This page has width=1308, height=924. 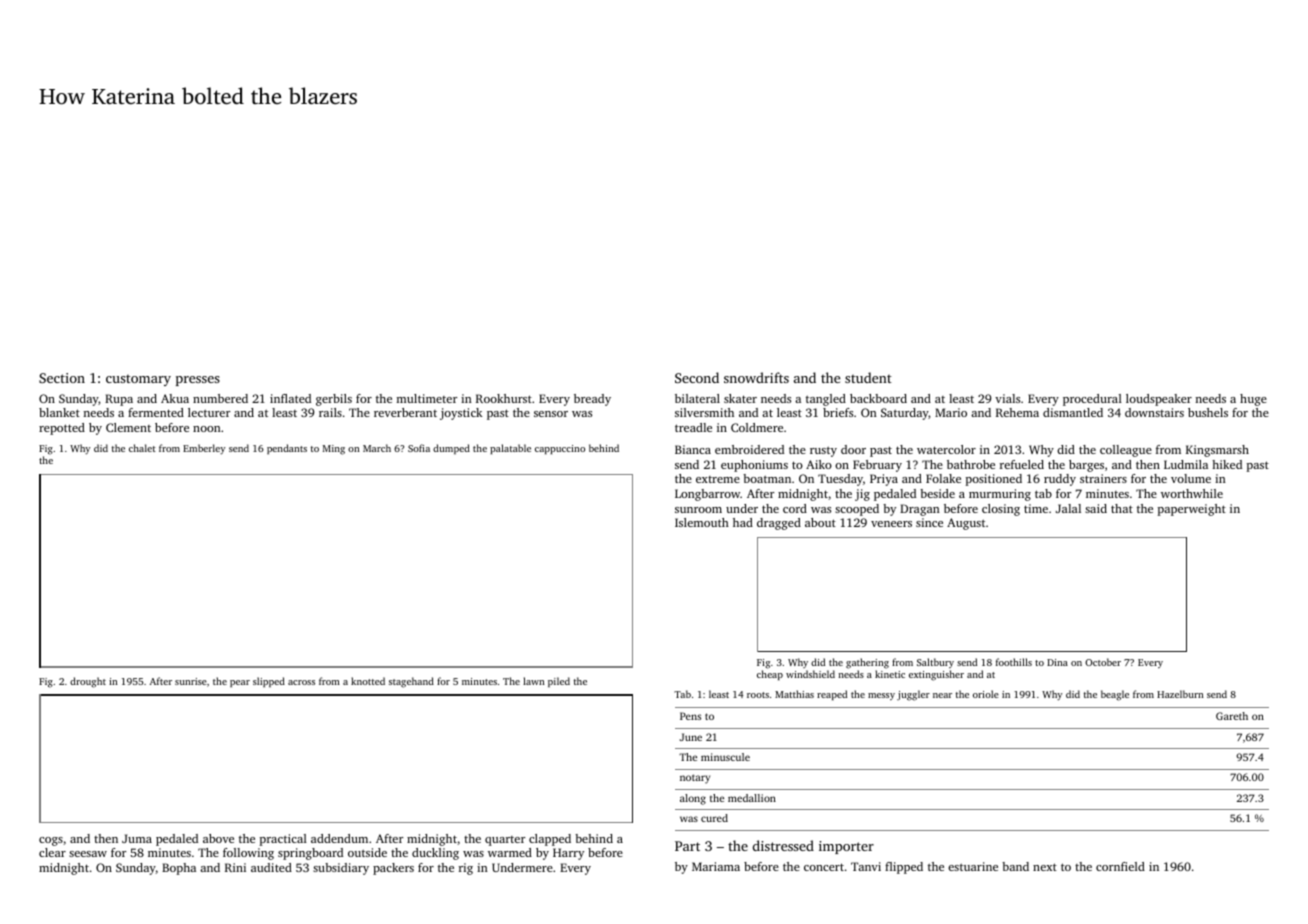 What do you see at coordinates (204, 449) in the page?
I see `Emberley` at bounding box center [204, 449].
